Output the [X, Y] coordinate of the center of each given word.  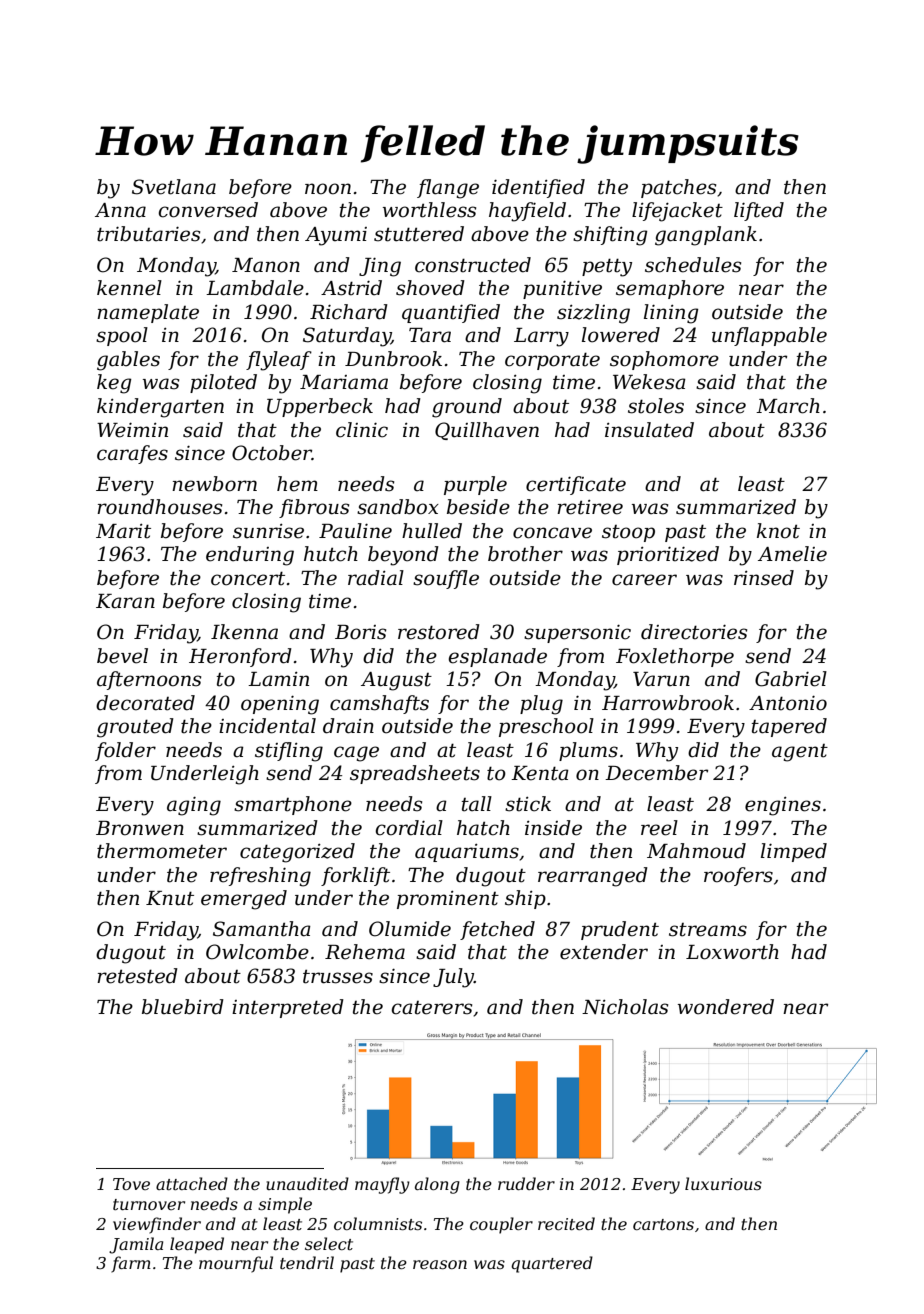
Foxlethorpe [675, 657]
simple [285, 1205]
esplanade [497, 657]
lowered [621, 335]
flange [448, 189]
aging [194, 806]
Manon [266, 265]
